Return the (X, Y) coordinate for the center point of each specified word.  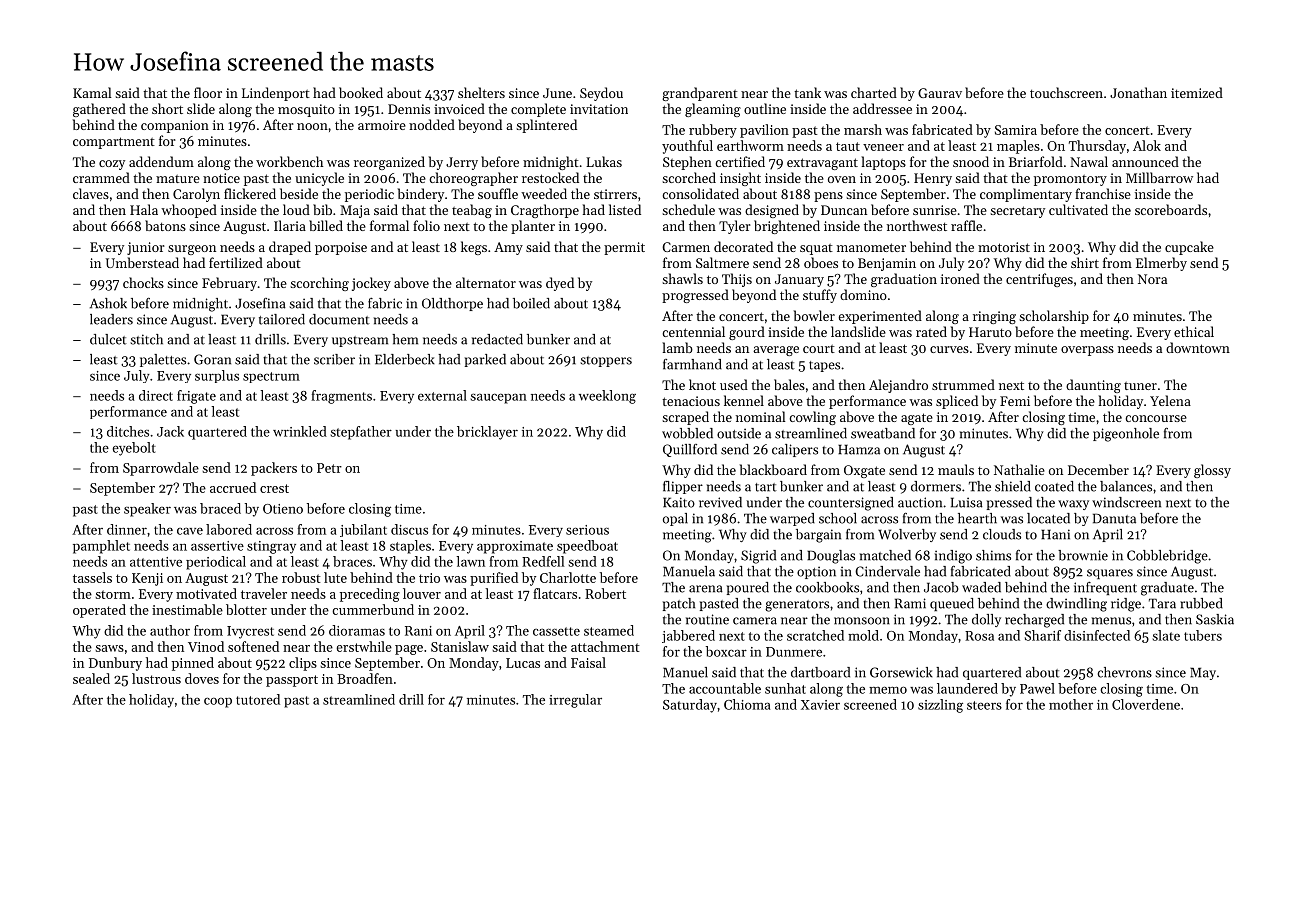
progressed (695, 296)
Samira (1016, 130)
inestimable (187, 609)
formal (389, 225)
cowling (812, 418)
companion (175, 126)
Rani (418, 631)
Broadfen (365, 678)
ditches (128, 431)
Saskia (1215, 619)
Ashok (108, 303)
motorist (1004, 247)
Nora (1152, 279)
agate (917, 419)
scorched (689, 177)
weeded (544, 193)
